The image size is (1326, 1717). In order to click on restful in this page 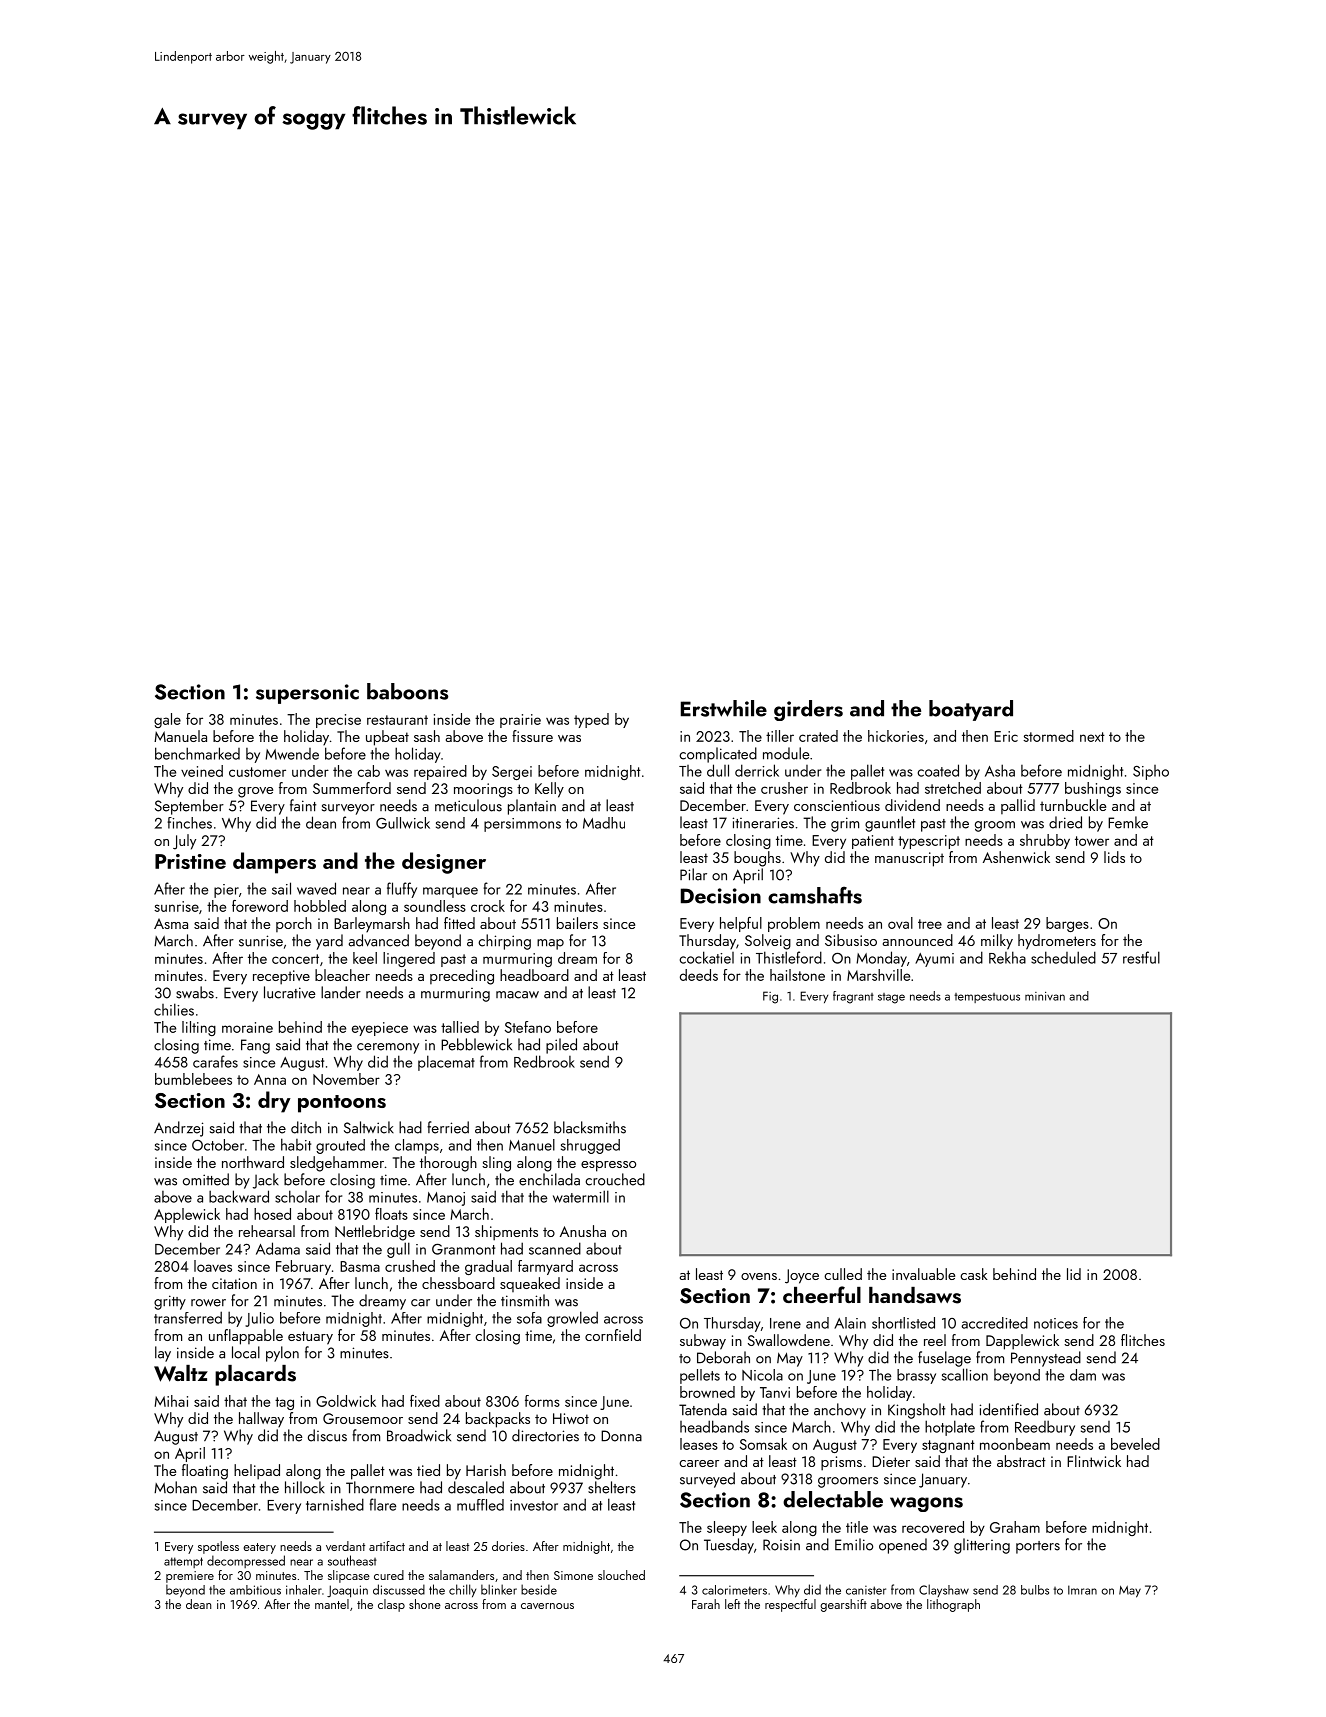, I will do `click(1141, 957)`.
